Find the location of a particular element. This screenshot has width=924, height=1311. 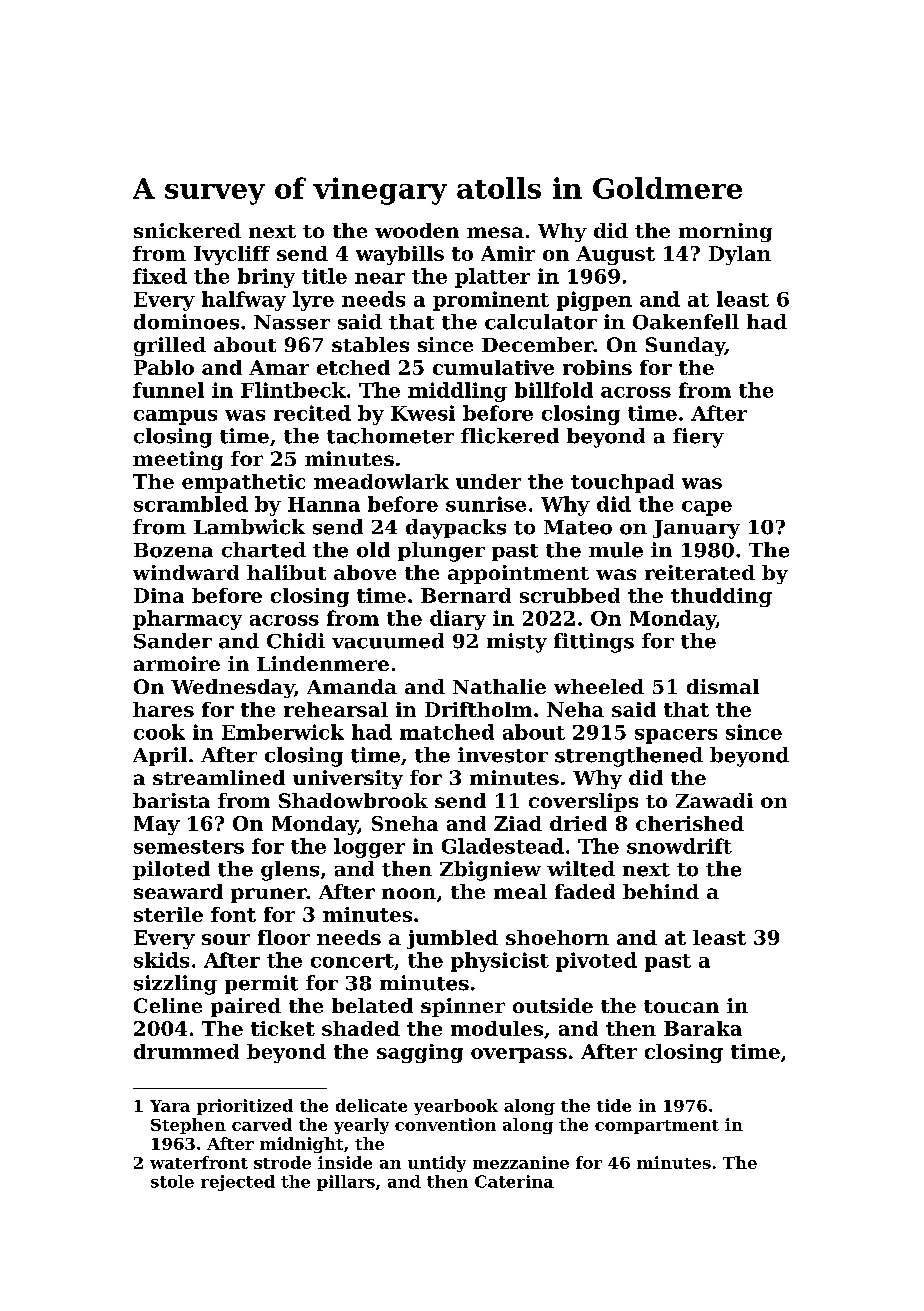

Zawadi is located at coordinates (714, 800).
